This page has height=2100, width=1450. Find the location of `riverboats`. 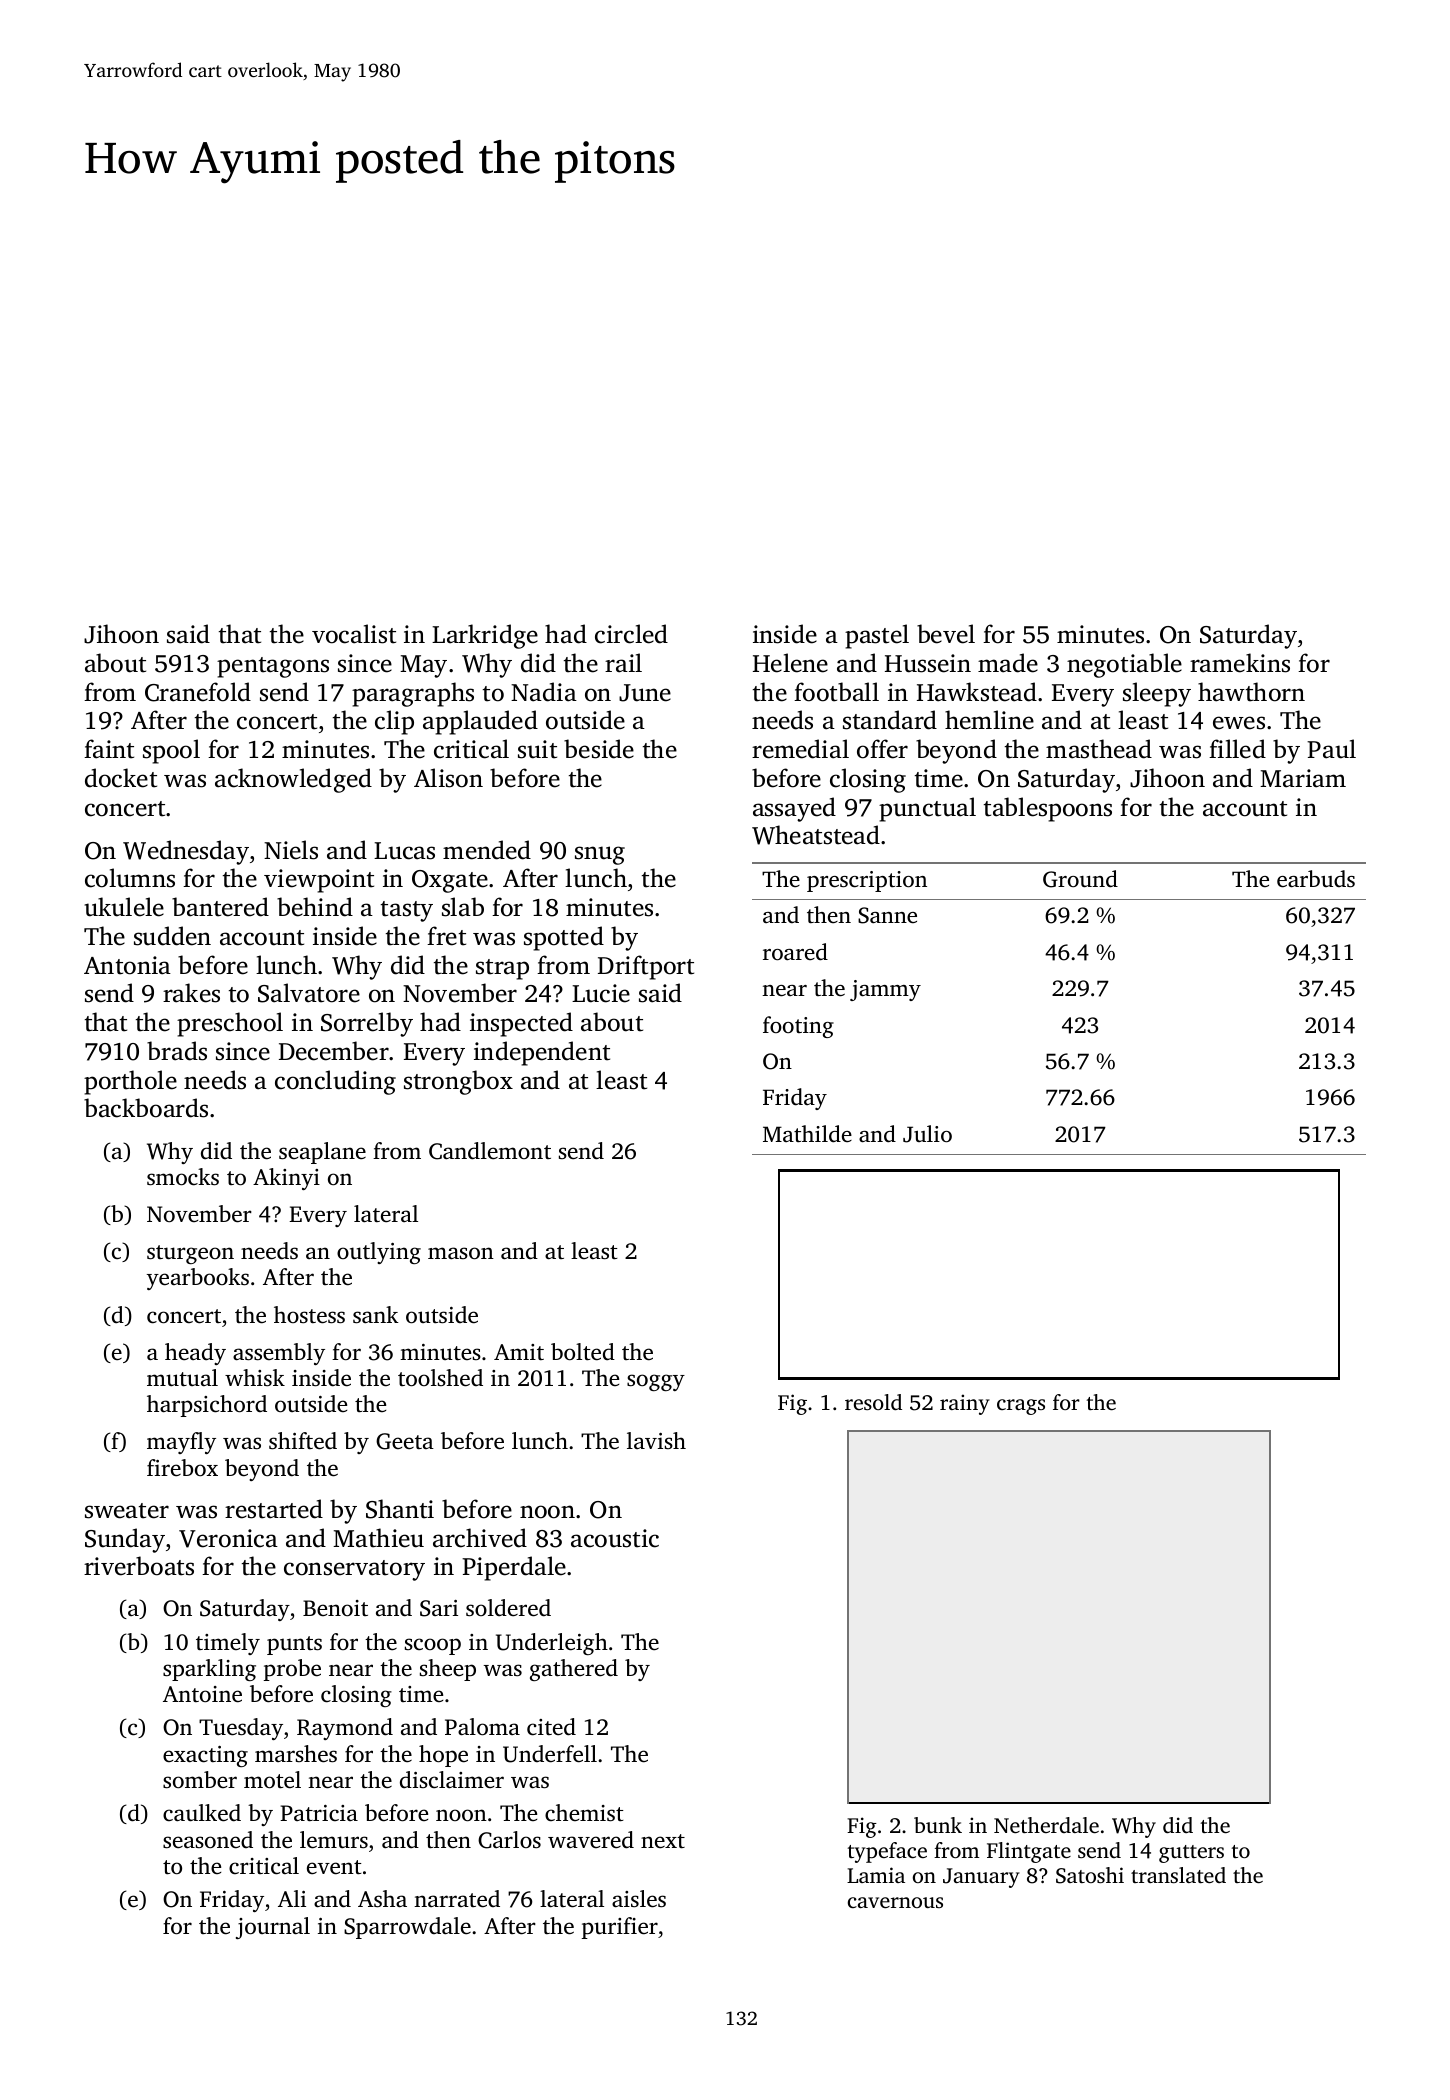

riverboats is located at coordinates (139, 1566).
